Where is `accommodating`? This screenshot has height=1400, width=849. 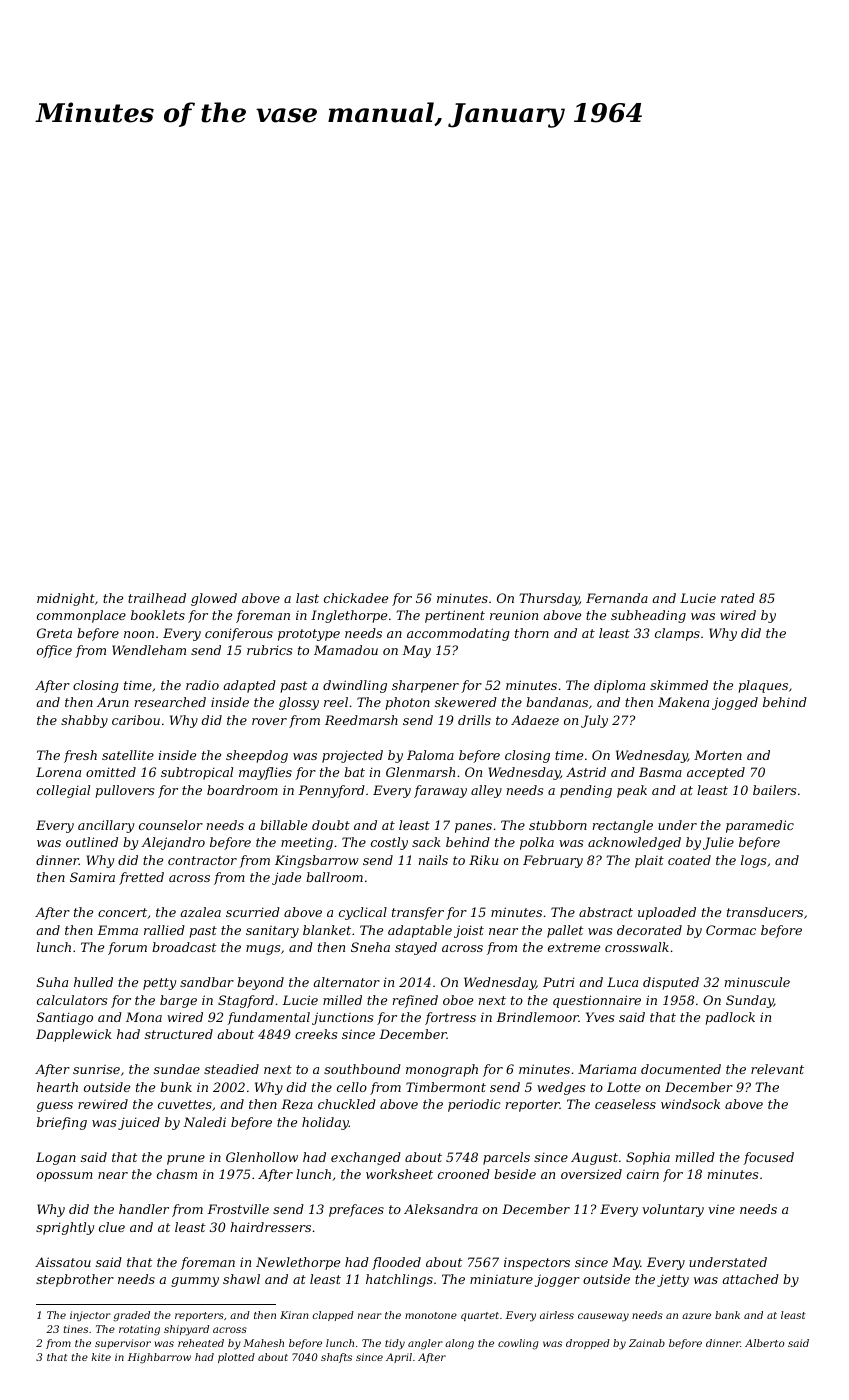 accommodating is located at coordinates (458, 634).
